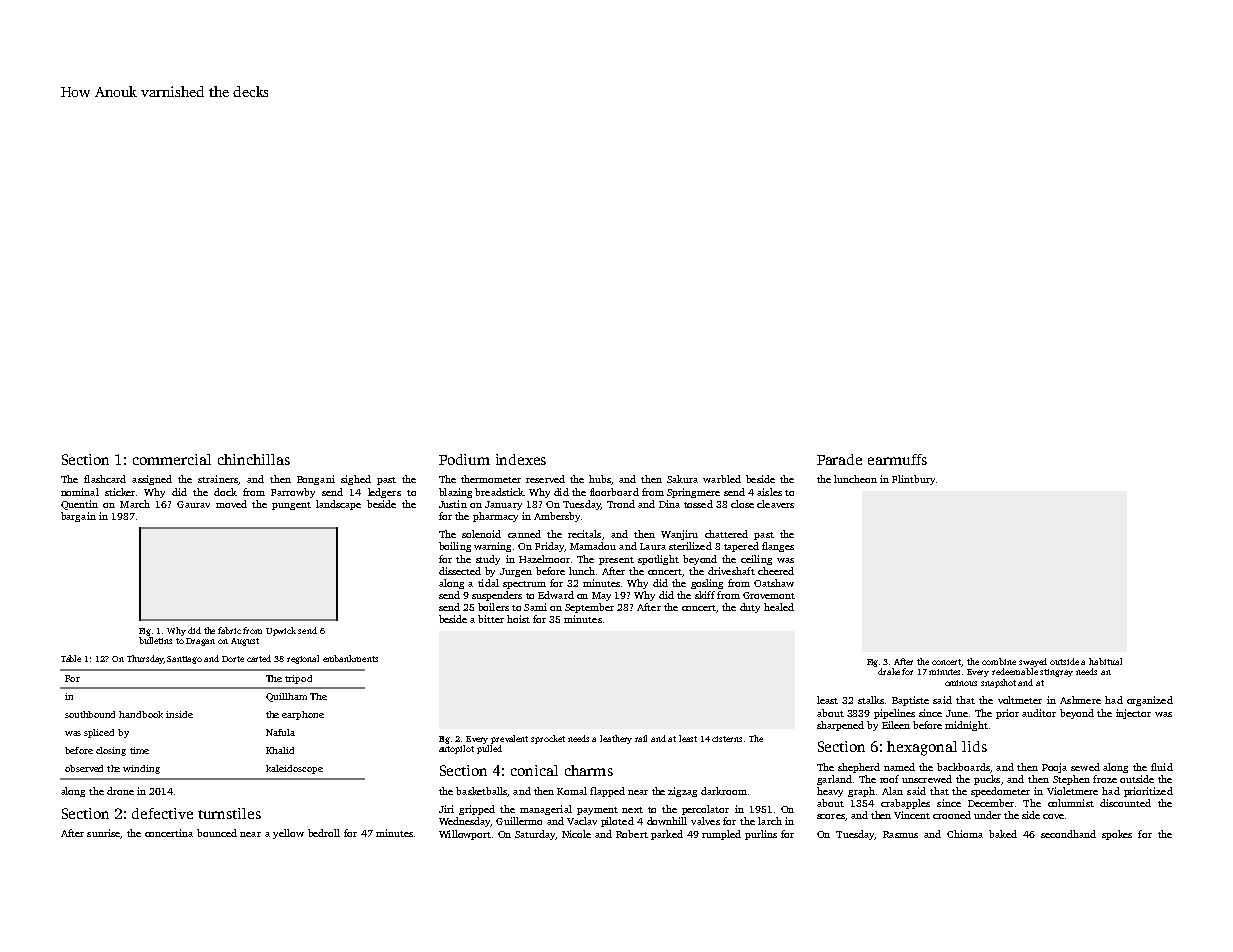  What do you see at coordinates (324, 833) in the document?
I see `bedroll` at bounding box center [324, 833].
